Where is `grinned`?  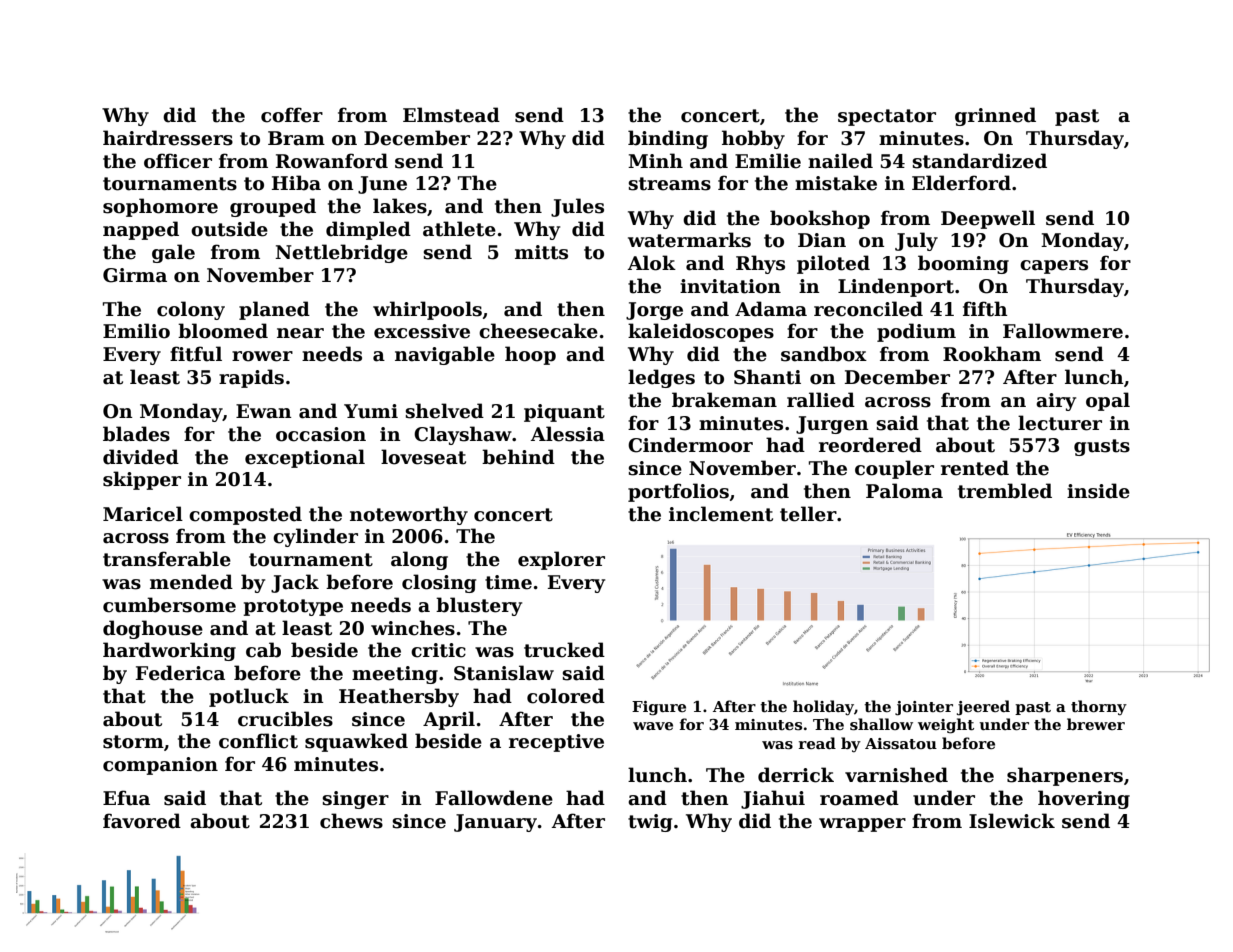 grinned is located at coordinates (995, 116).
